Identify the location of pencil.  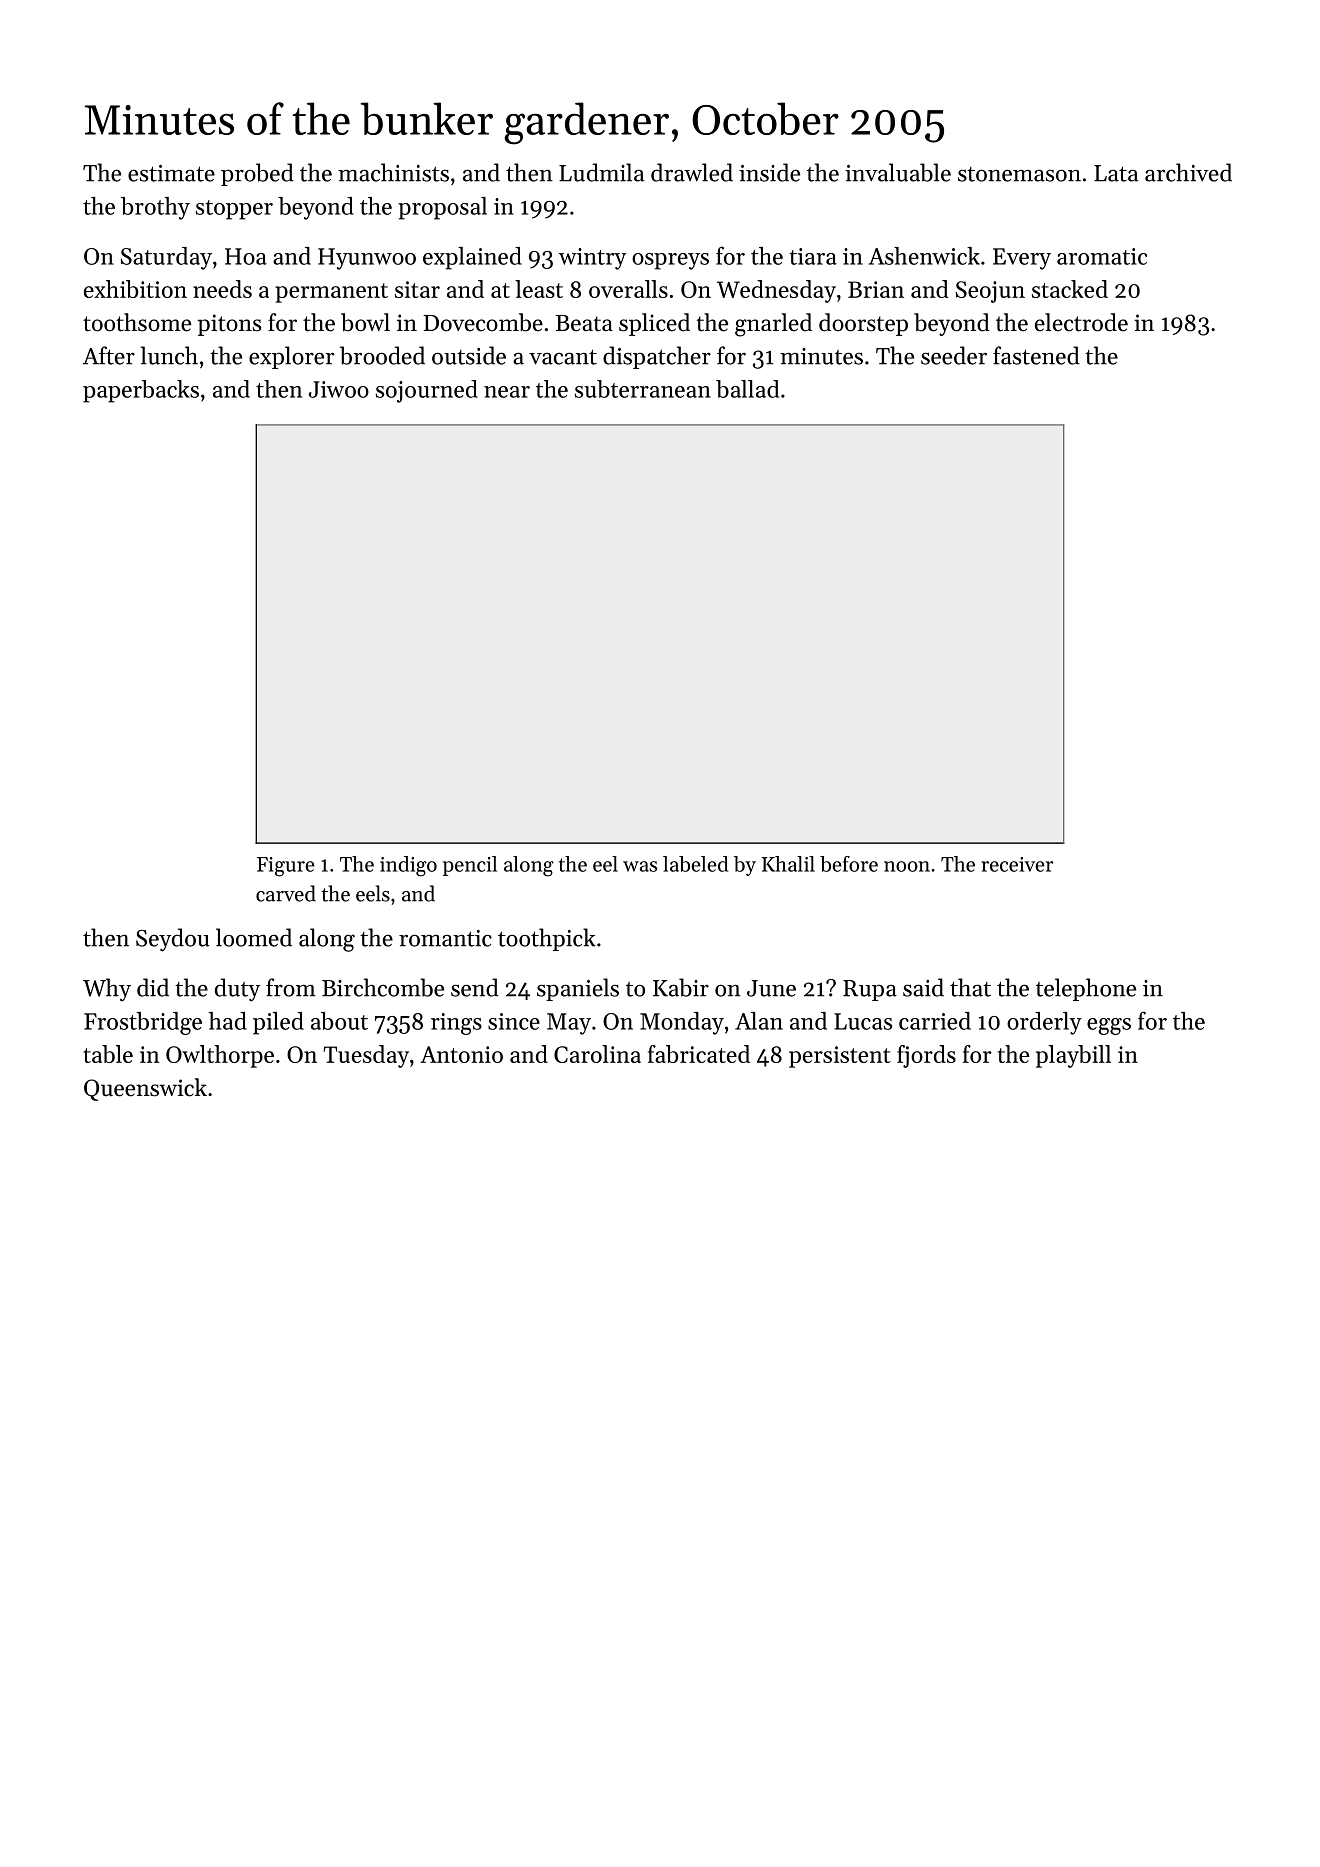
(470, 866).
